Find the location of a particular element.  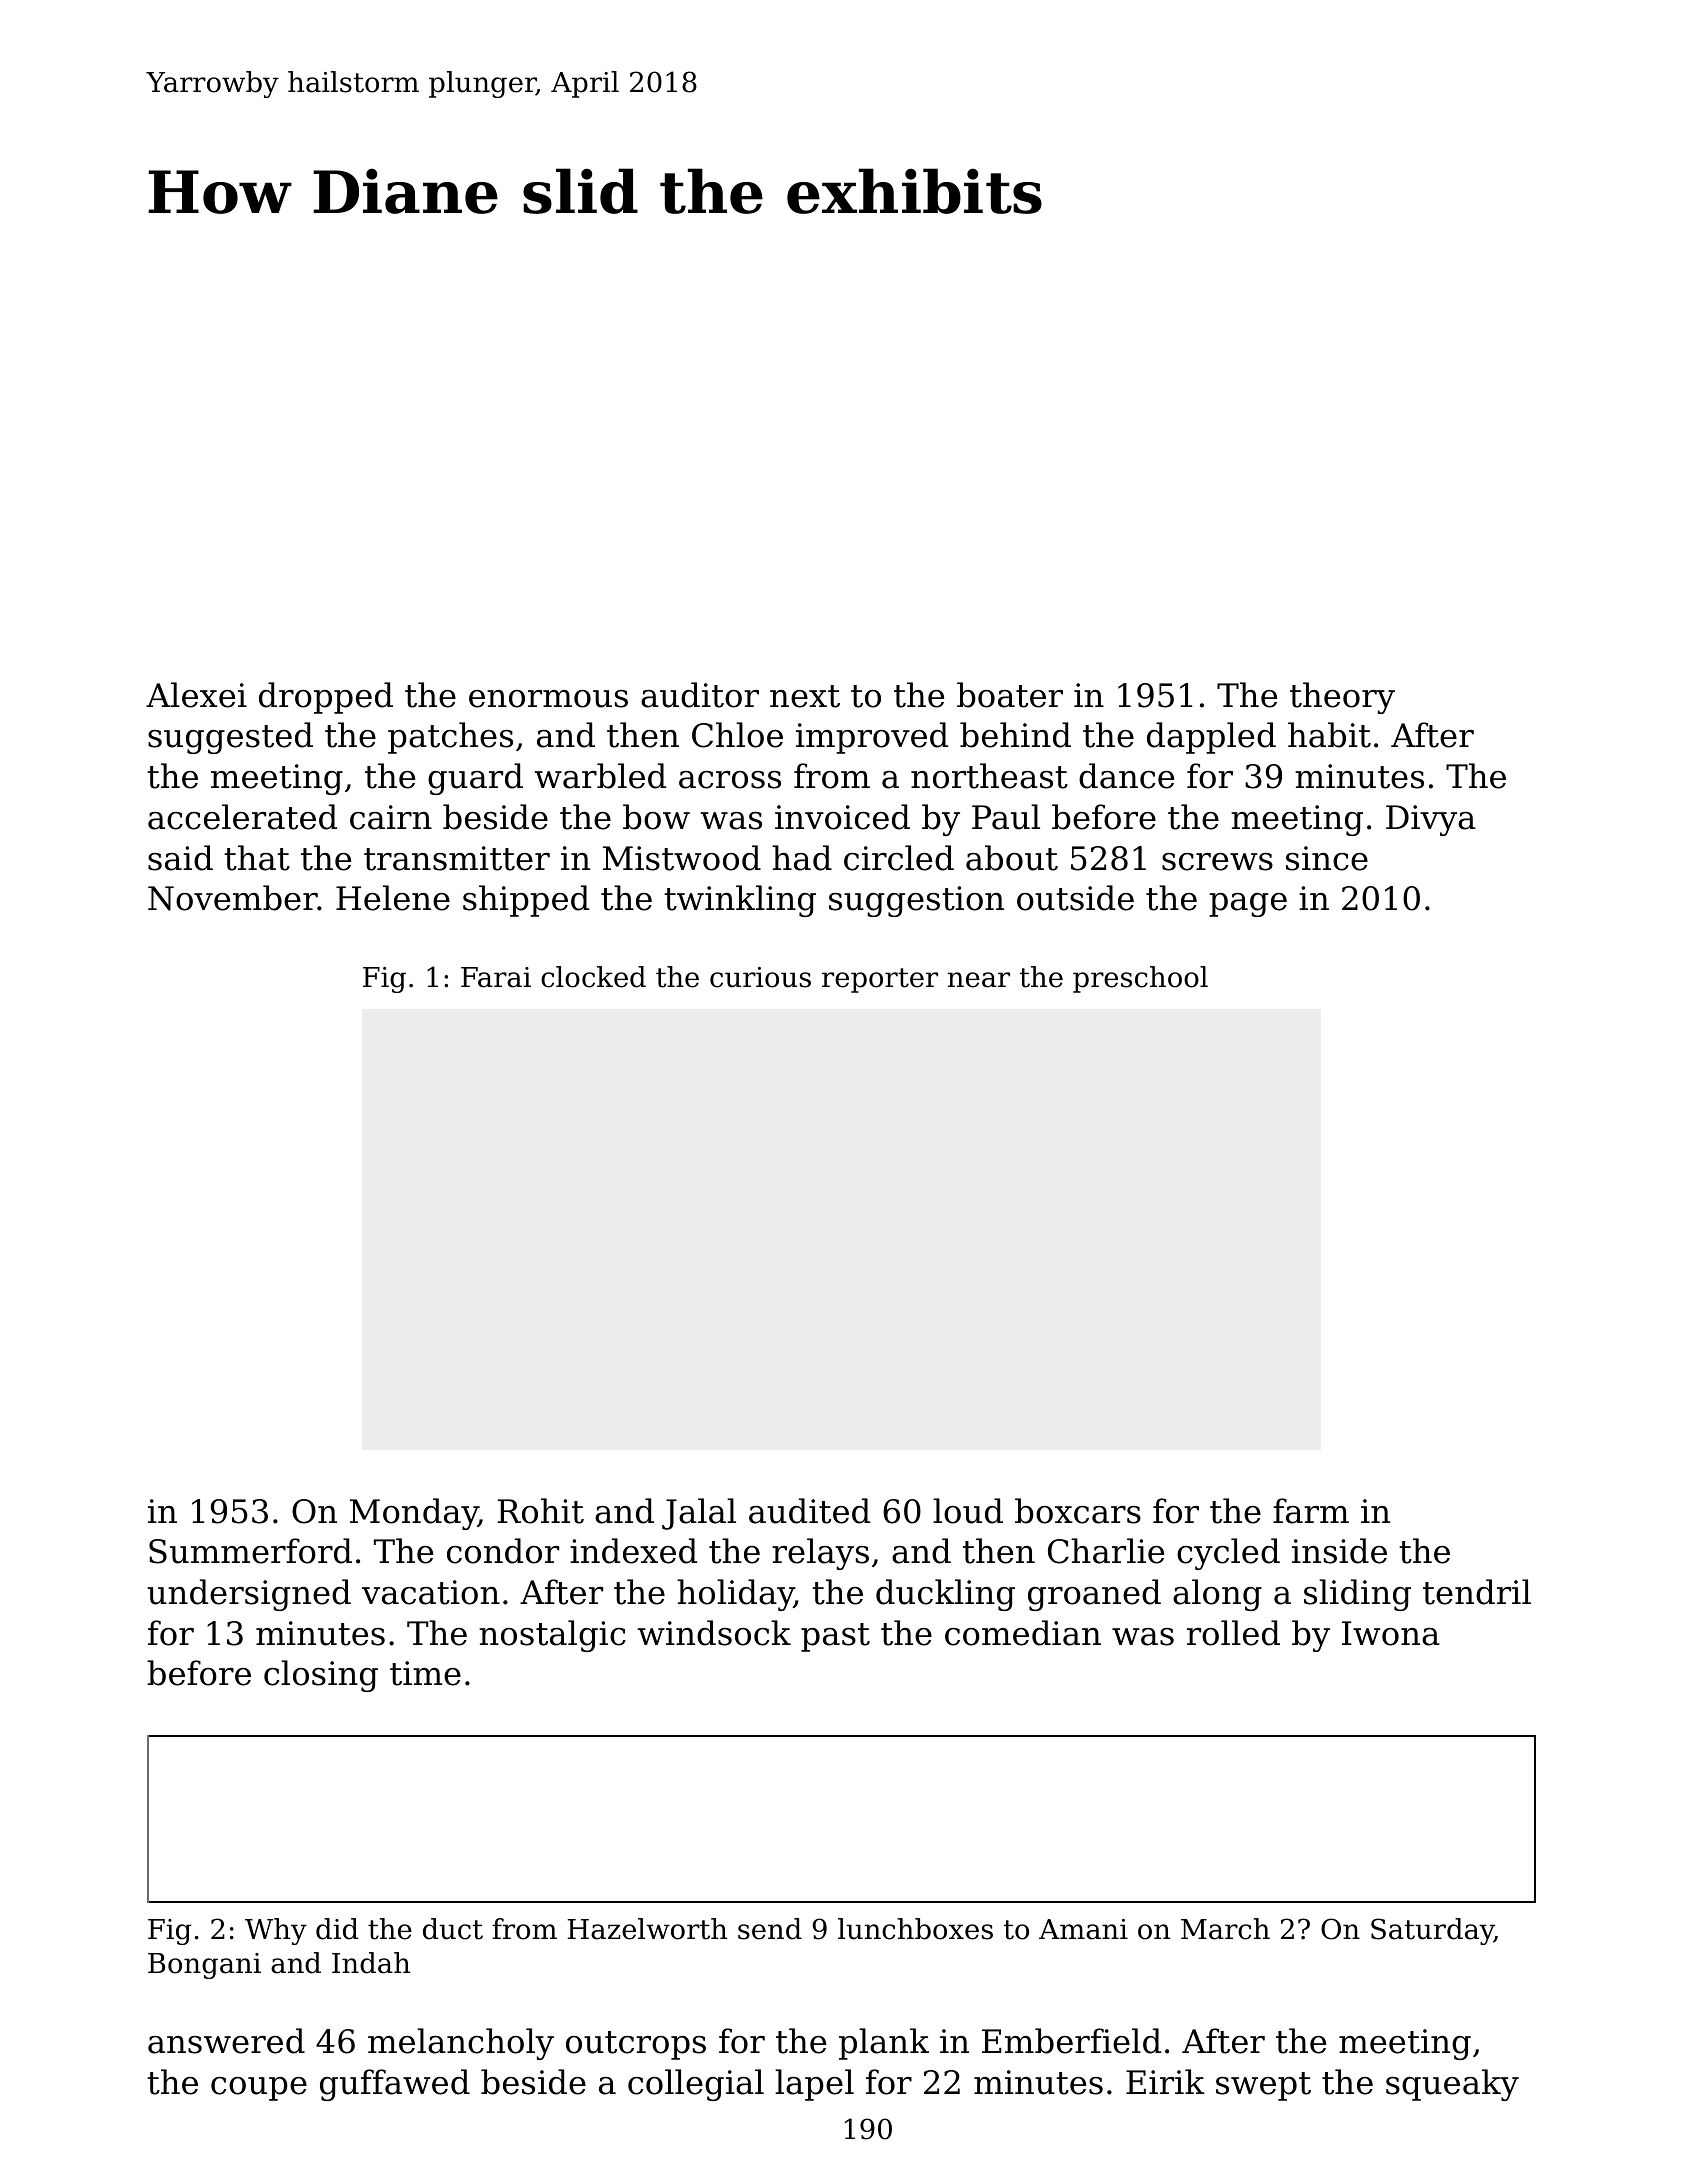

reporter is located at coordinates (880, 980).
